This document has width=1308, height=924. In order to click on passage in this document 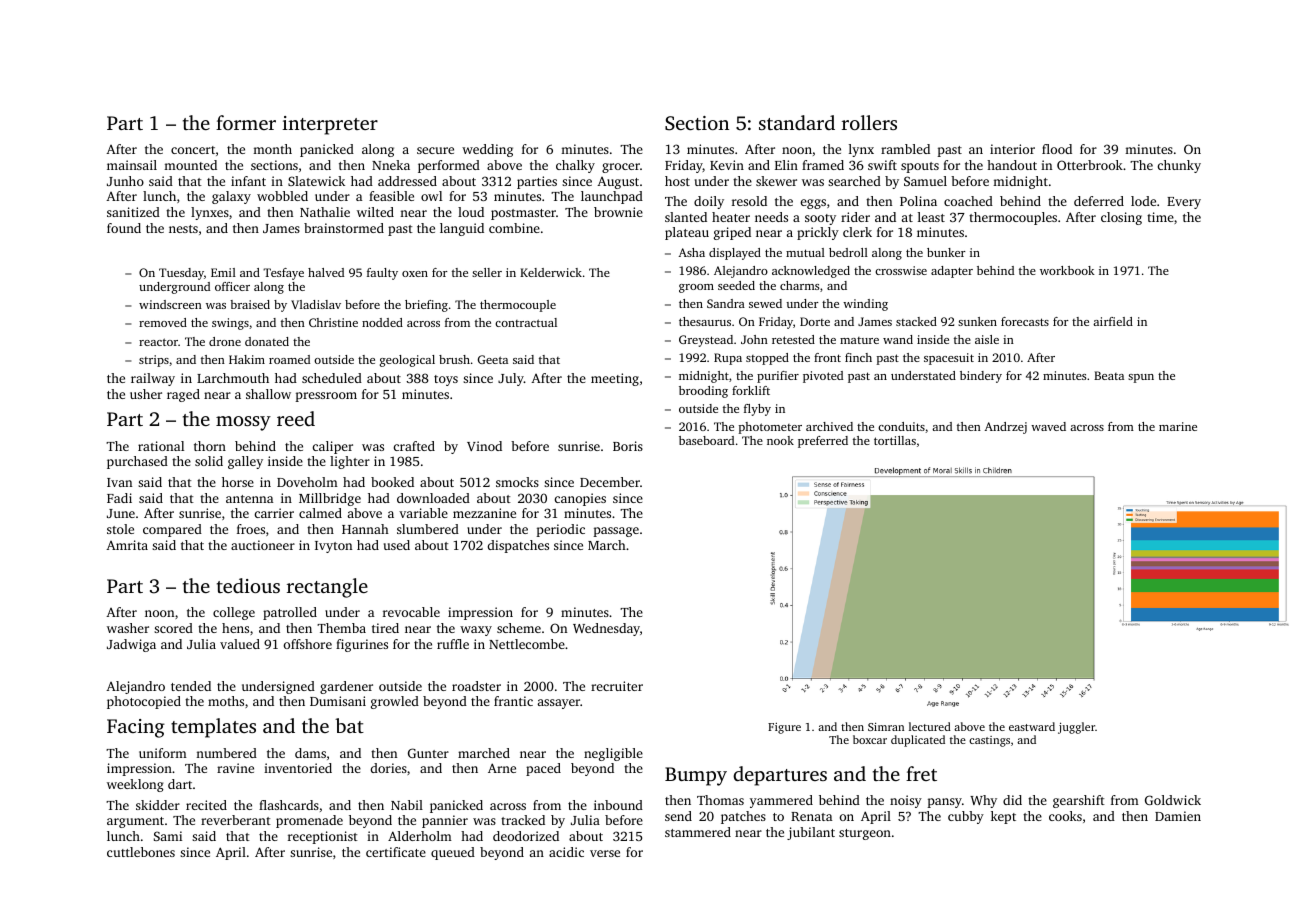, I will do `click(616, 532)`.
